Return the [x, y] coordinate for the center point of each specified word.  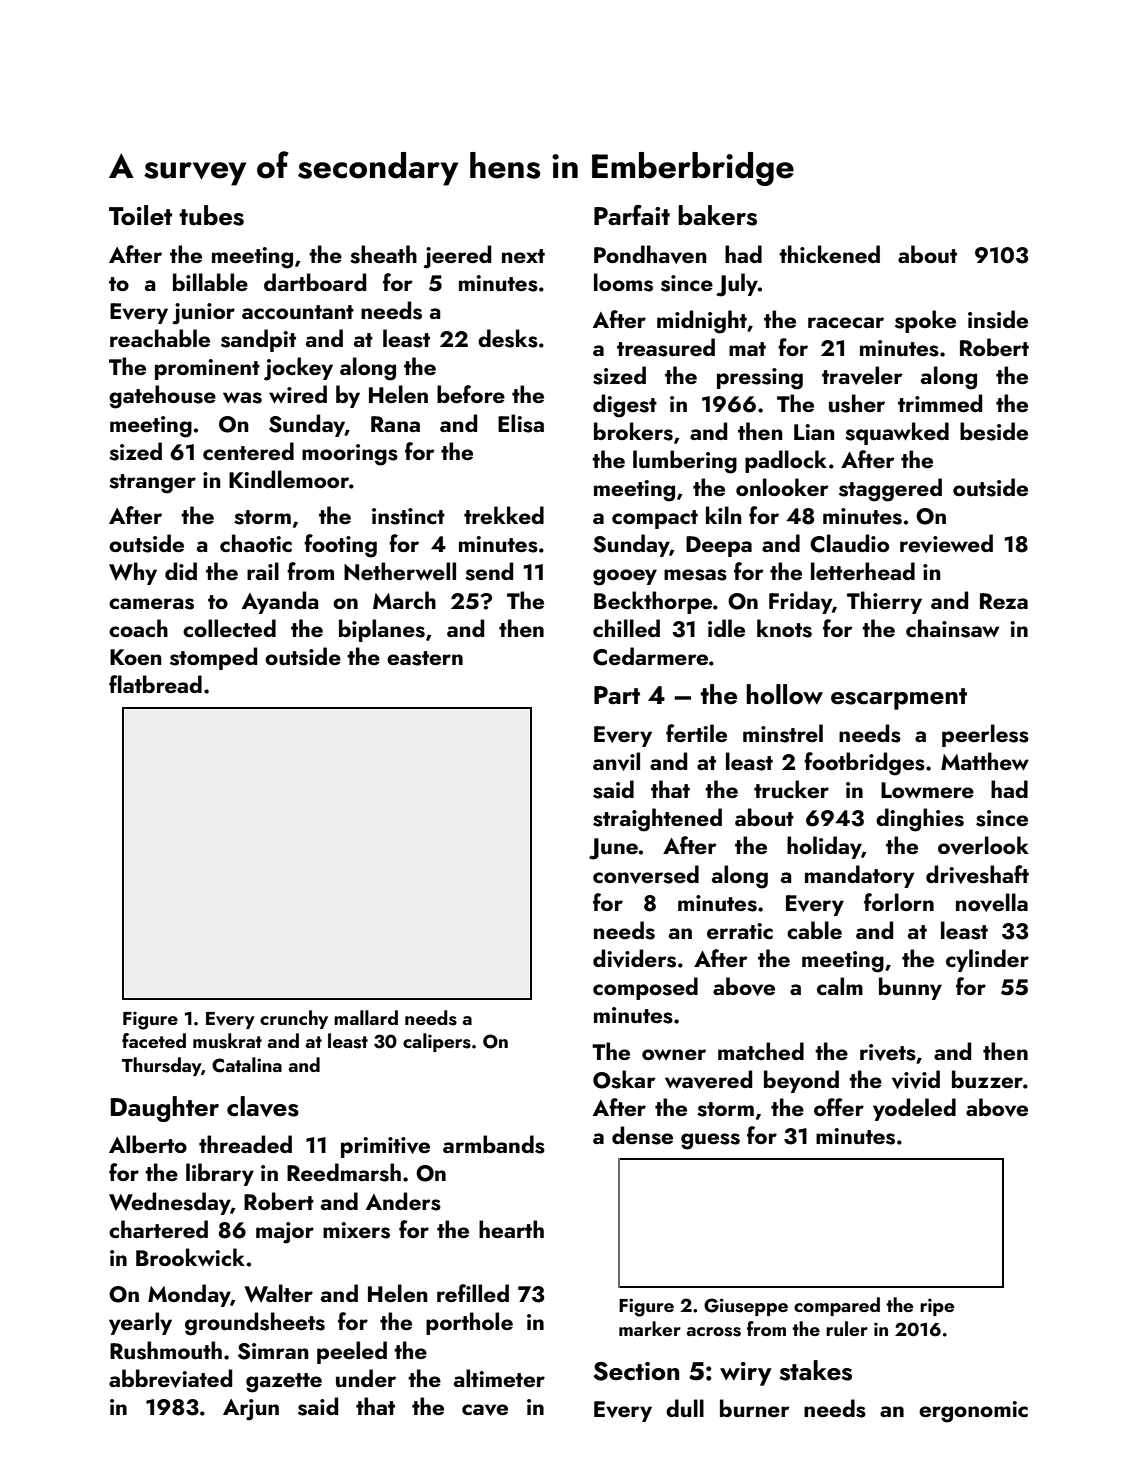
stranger [152, 484]
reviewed [946, 543]
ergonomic [973, 1412]
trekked [504, 515]
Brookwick [190, 1257]
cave [485, 1410]
